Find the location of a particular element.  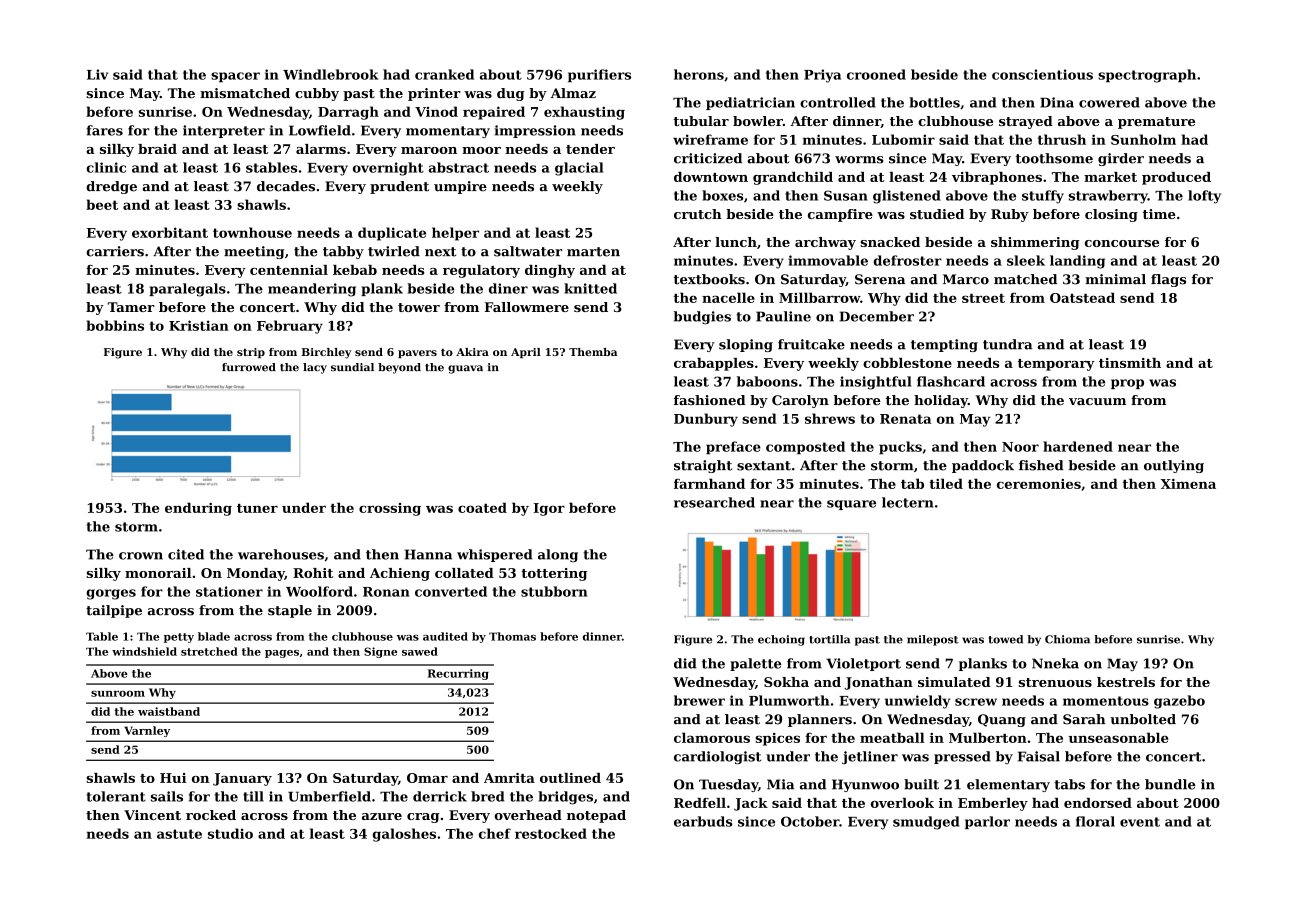

astute is located at coordinates (179, 834).
